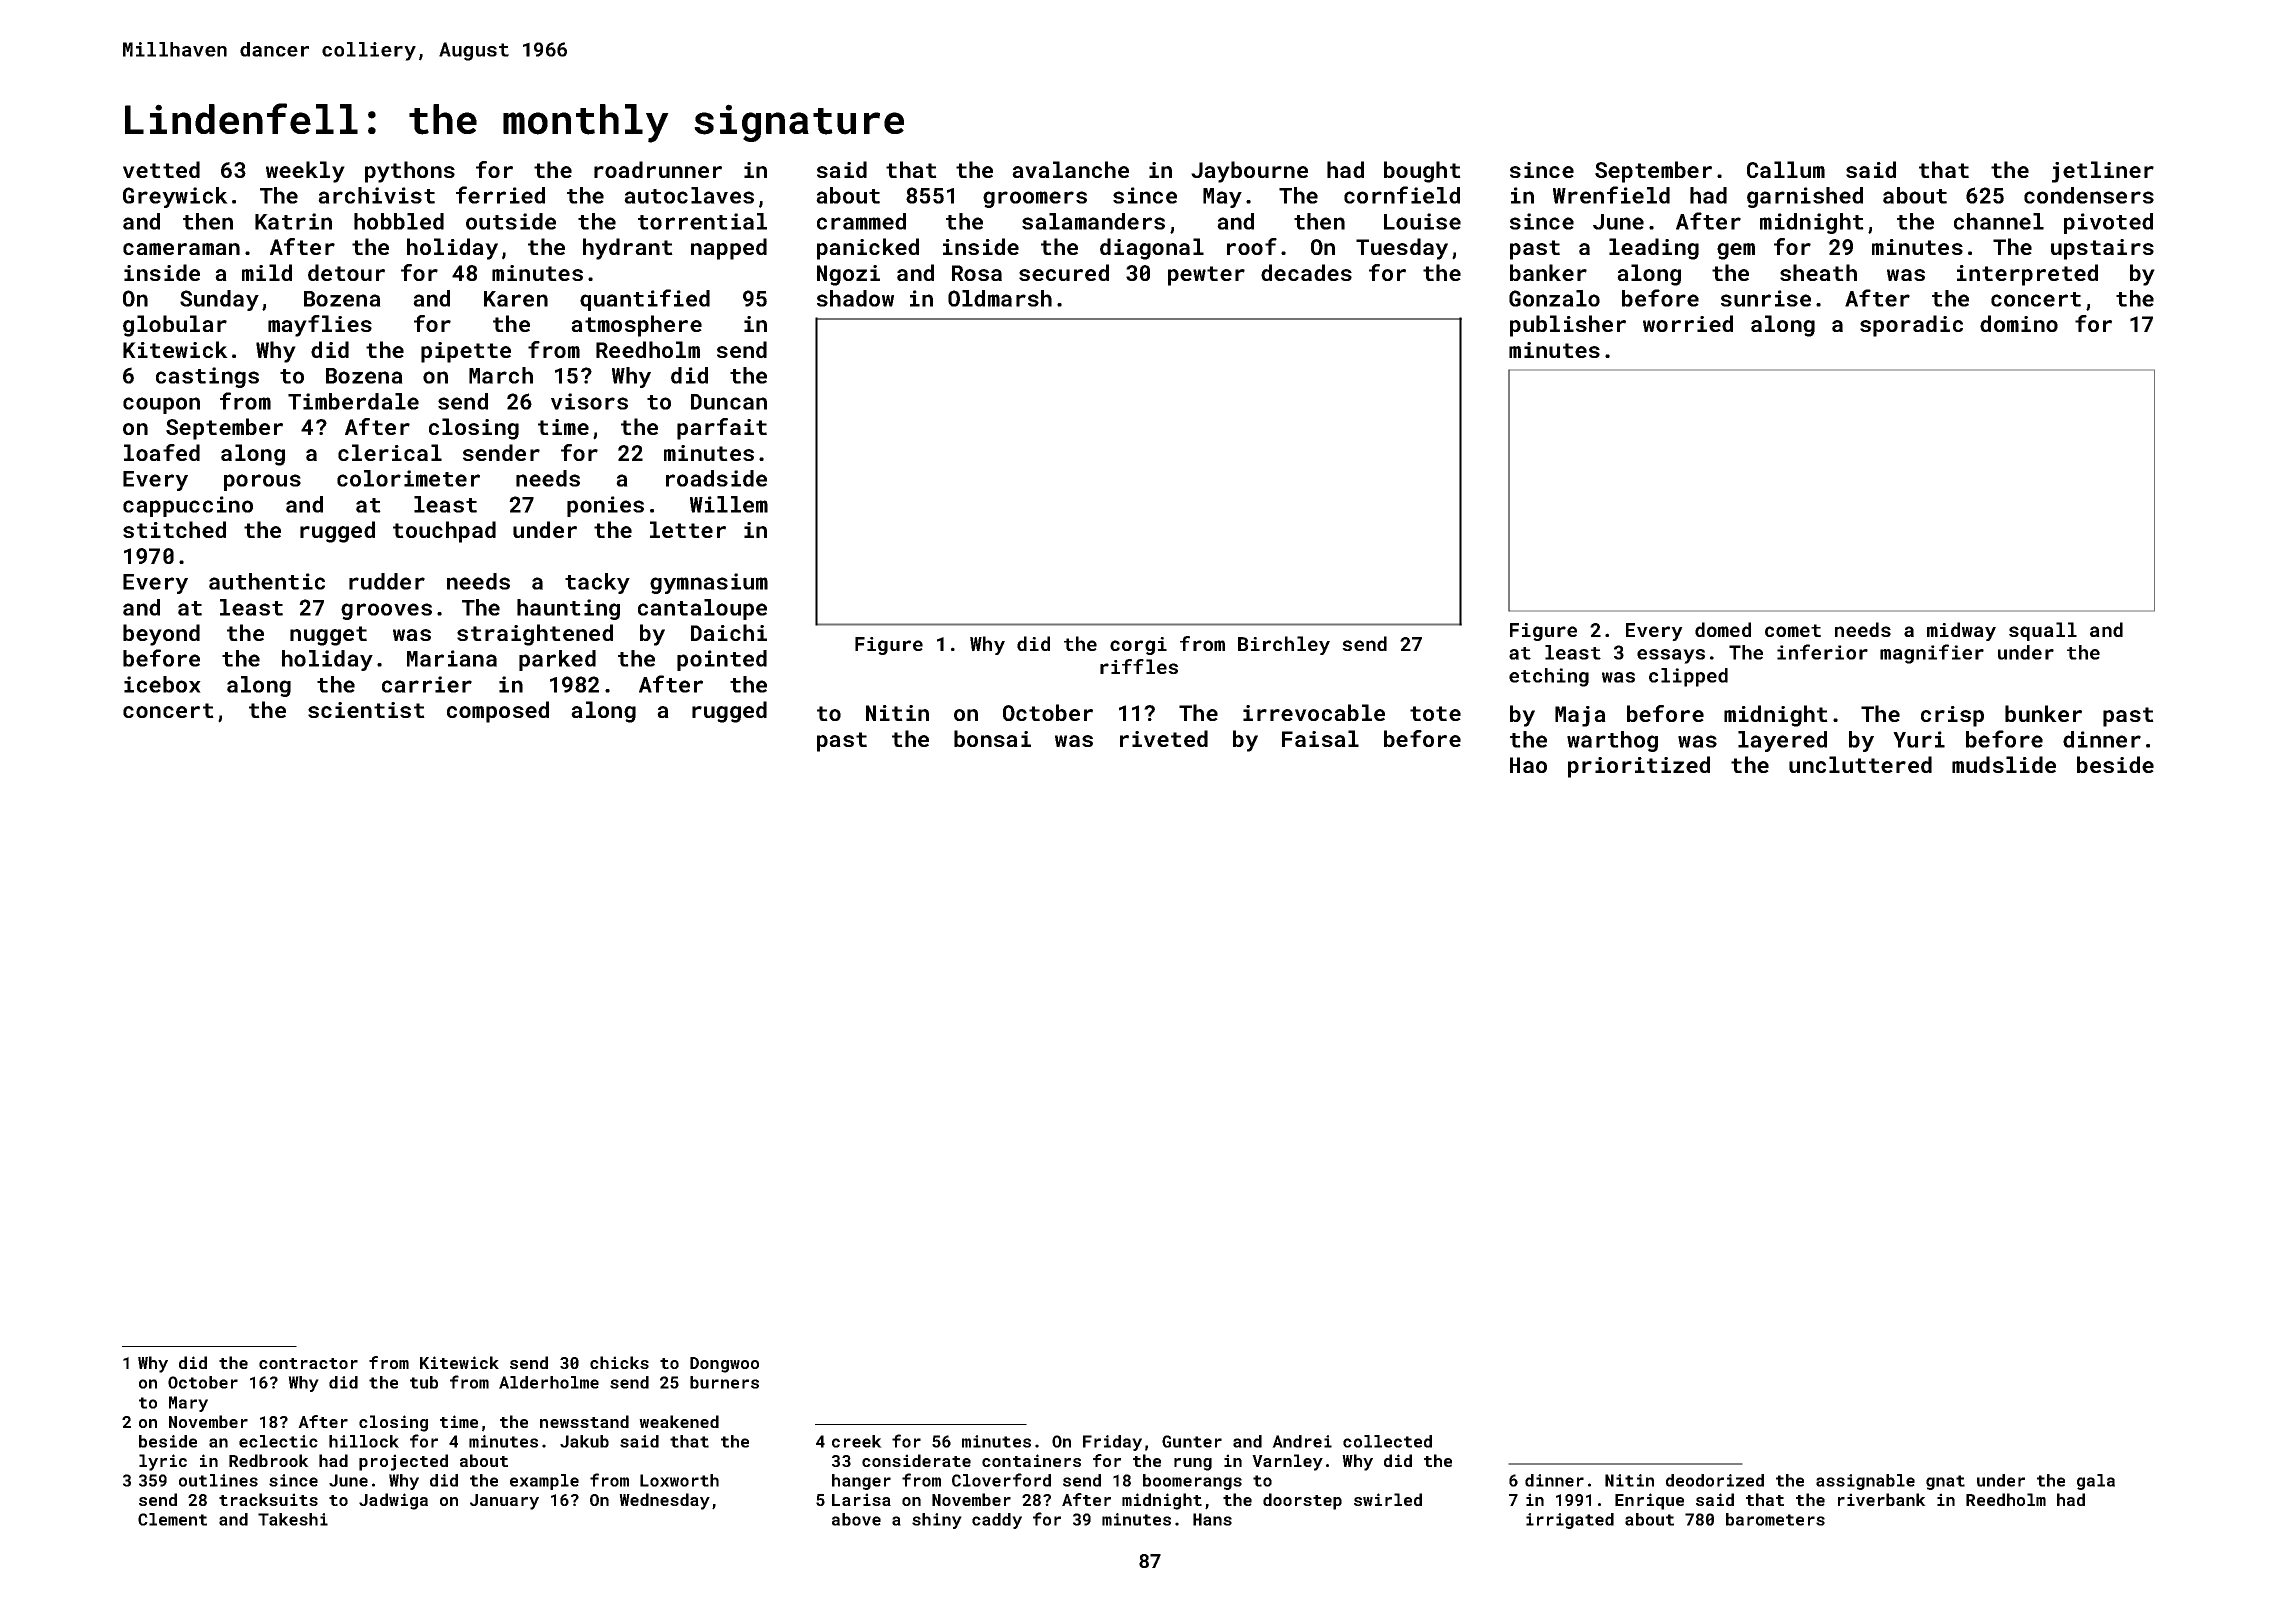 The image size is (2277, 1610). What do you see at coordinates (1422, 172) in the screenshot?
I see `bought` at bounding box center [1422, 172].
